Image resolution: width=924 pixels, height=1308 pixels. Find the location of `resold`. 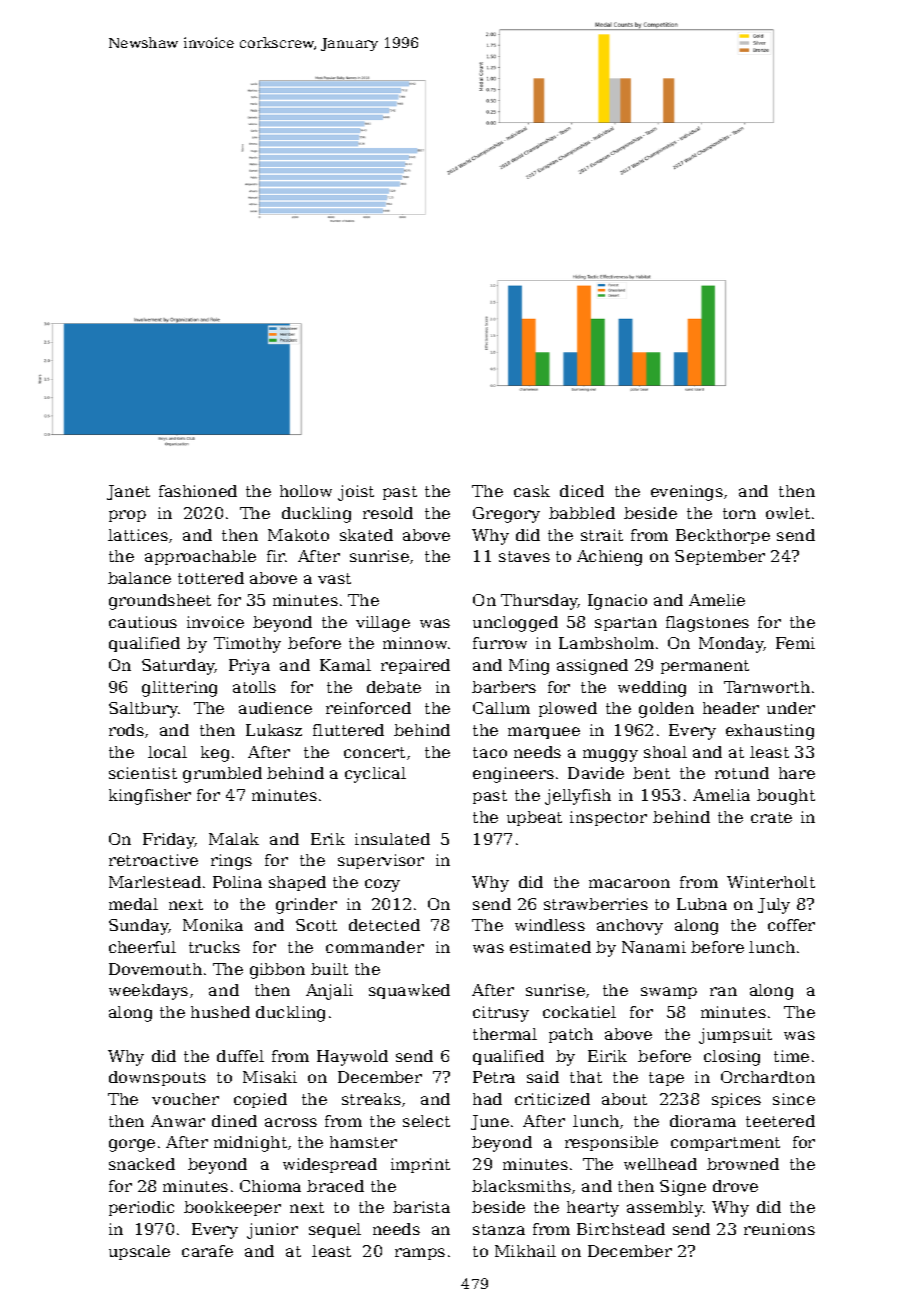

resold is located at coordinates (388, 513).
